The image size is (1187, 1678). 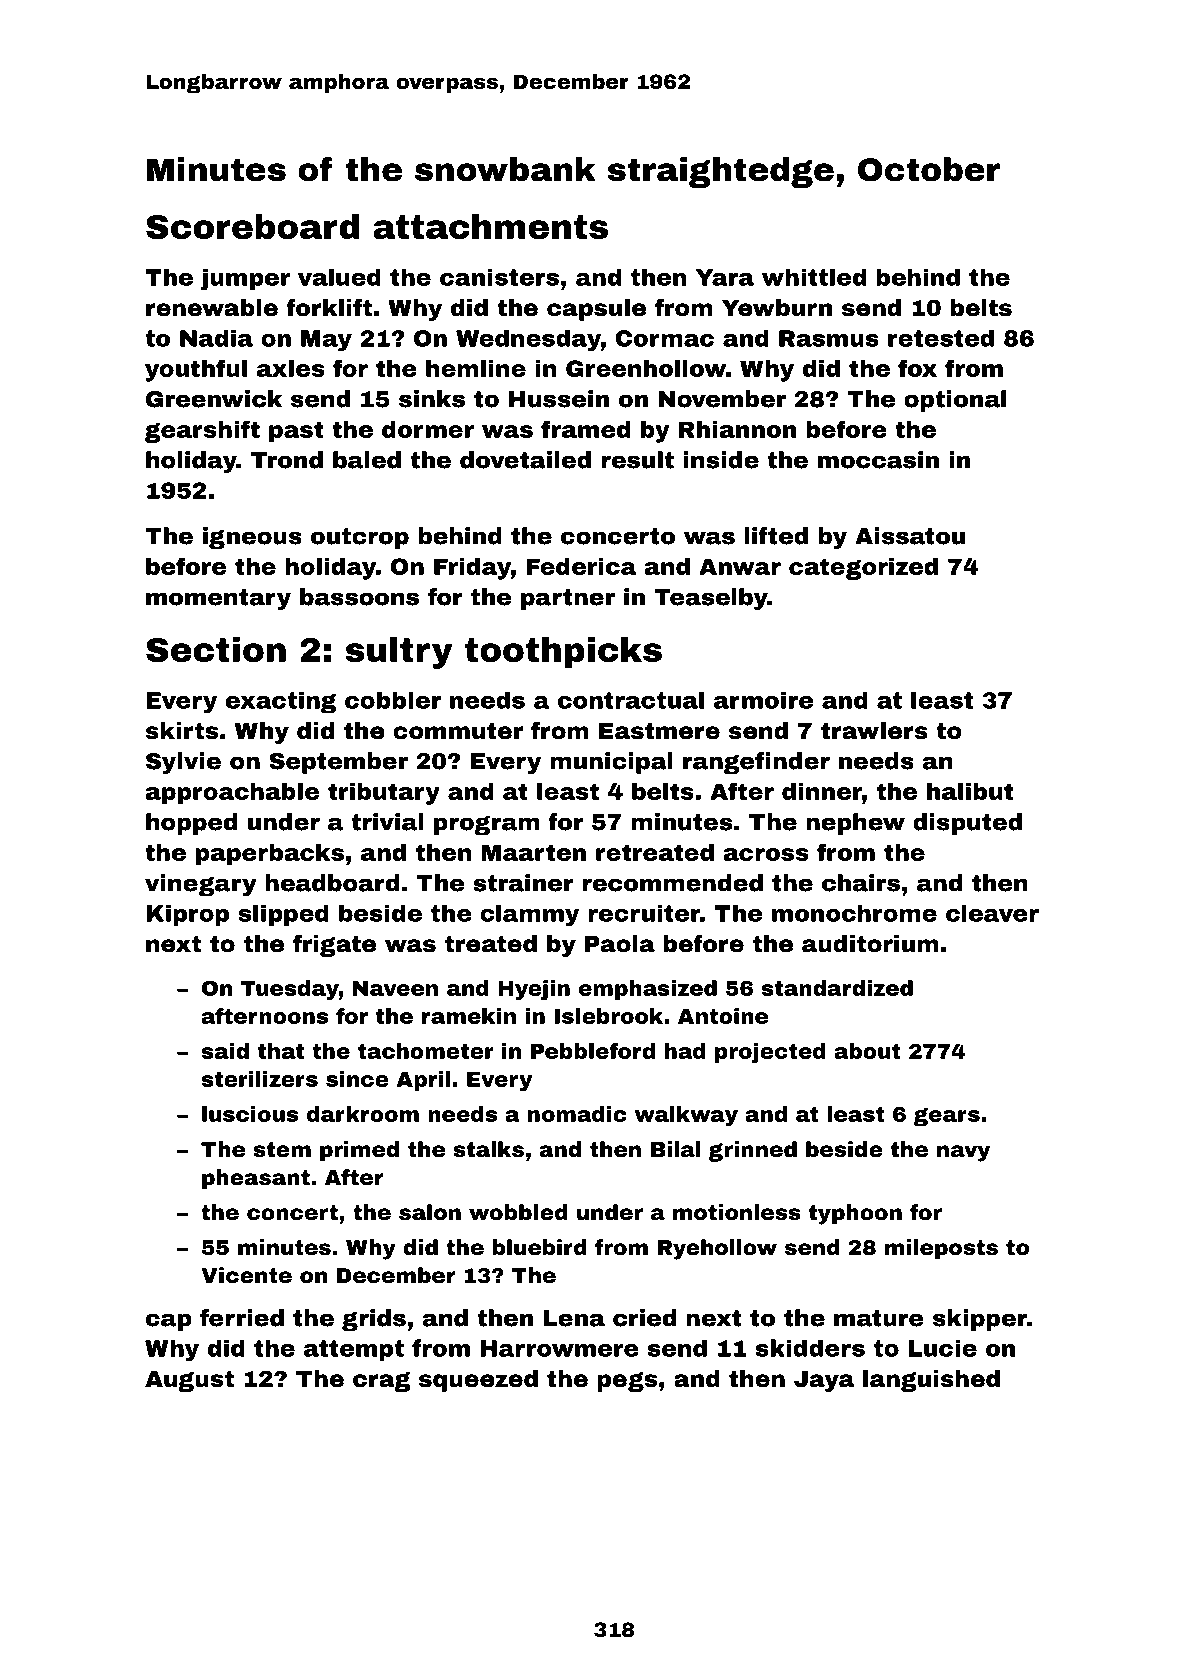 What do you see at coordinates (725, 277) in the screenshot?
I see `Yara` at bounding box center [725, 277].
